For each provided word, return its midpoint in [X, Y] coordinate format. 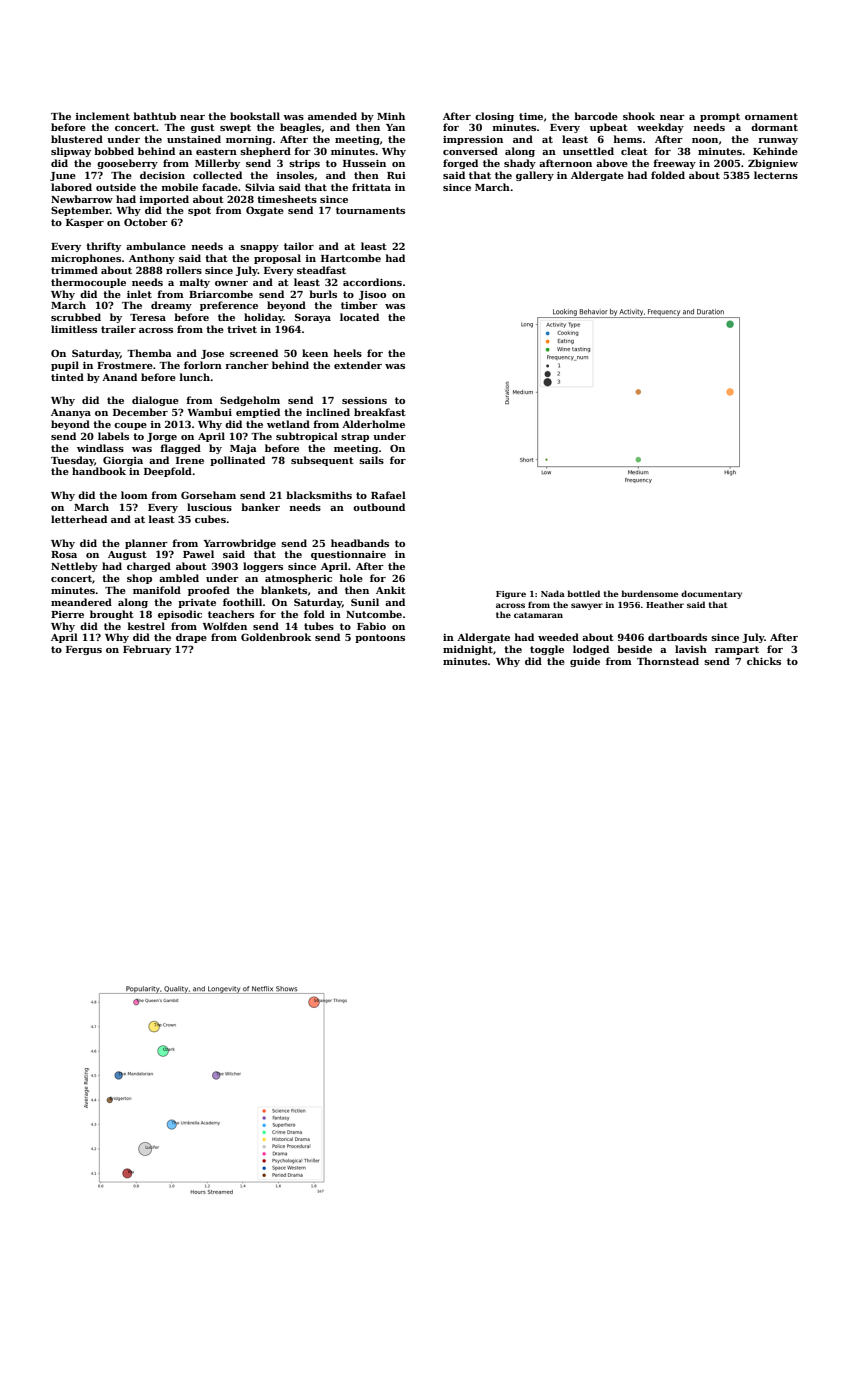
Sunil [365, 602]
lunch [195, 377]
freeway [674, 164]
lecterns [776, 175]
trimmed [74, 270]
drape [191, 638]
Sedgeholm [250, 401]
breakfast [380, 412]
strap [355, 437]
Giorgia [123, 461]
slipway [71, 152]
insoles [295, 175]
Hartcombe [351, 258]
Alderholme [373, 424]
